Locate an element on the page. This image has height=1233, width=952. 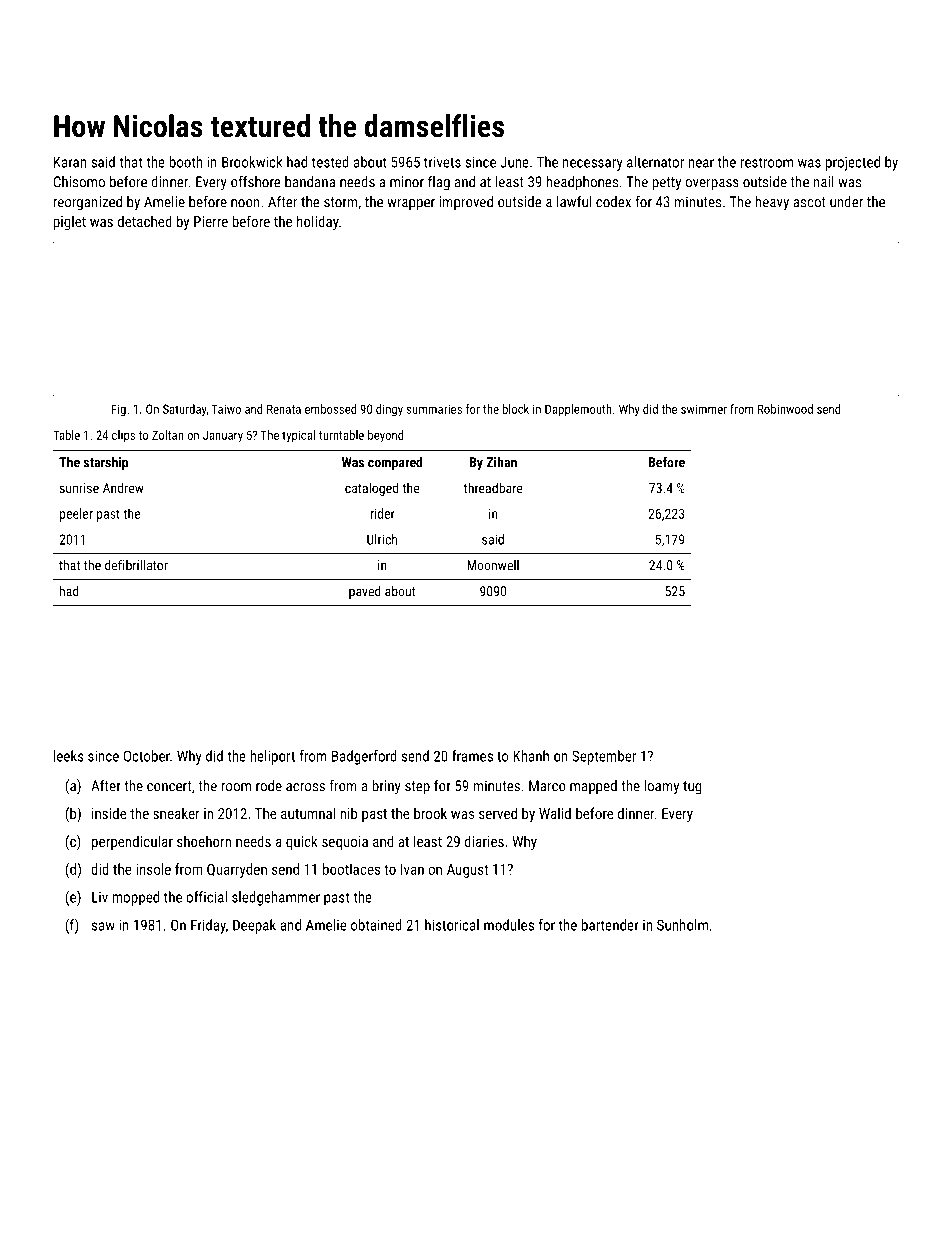
Dapplemouth is located at coordinates (578, 410).
